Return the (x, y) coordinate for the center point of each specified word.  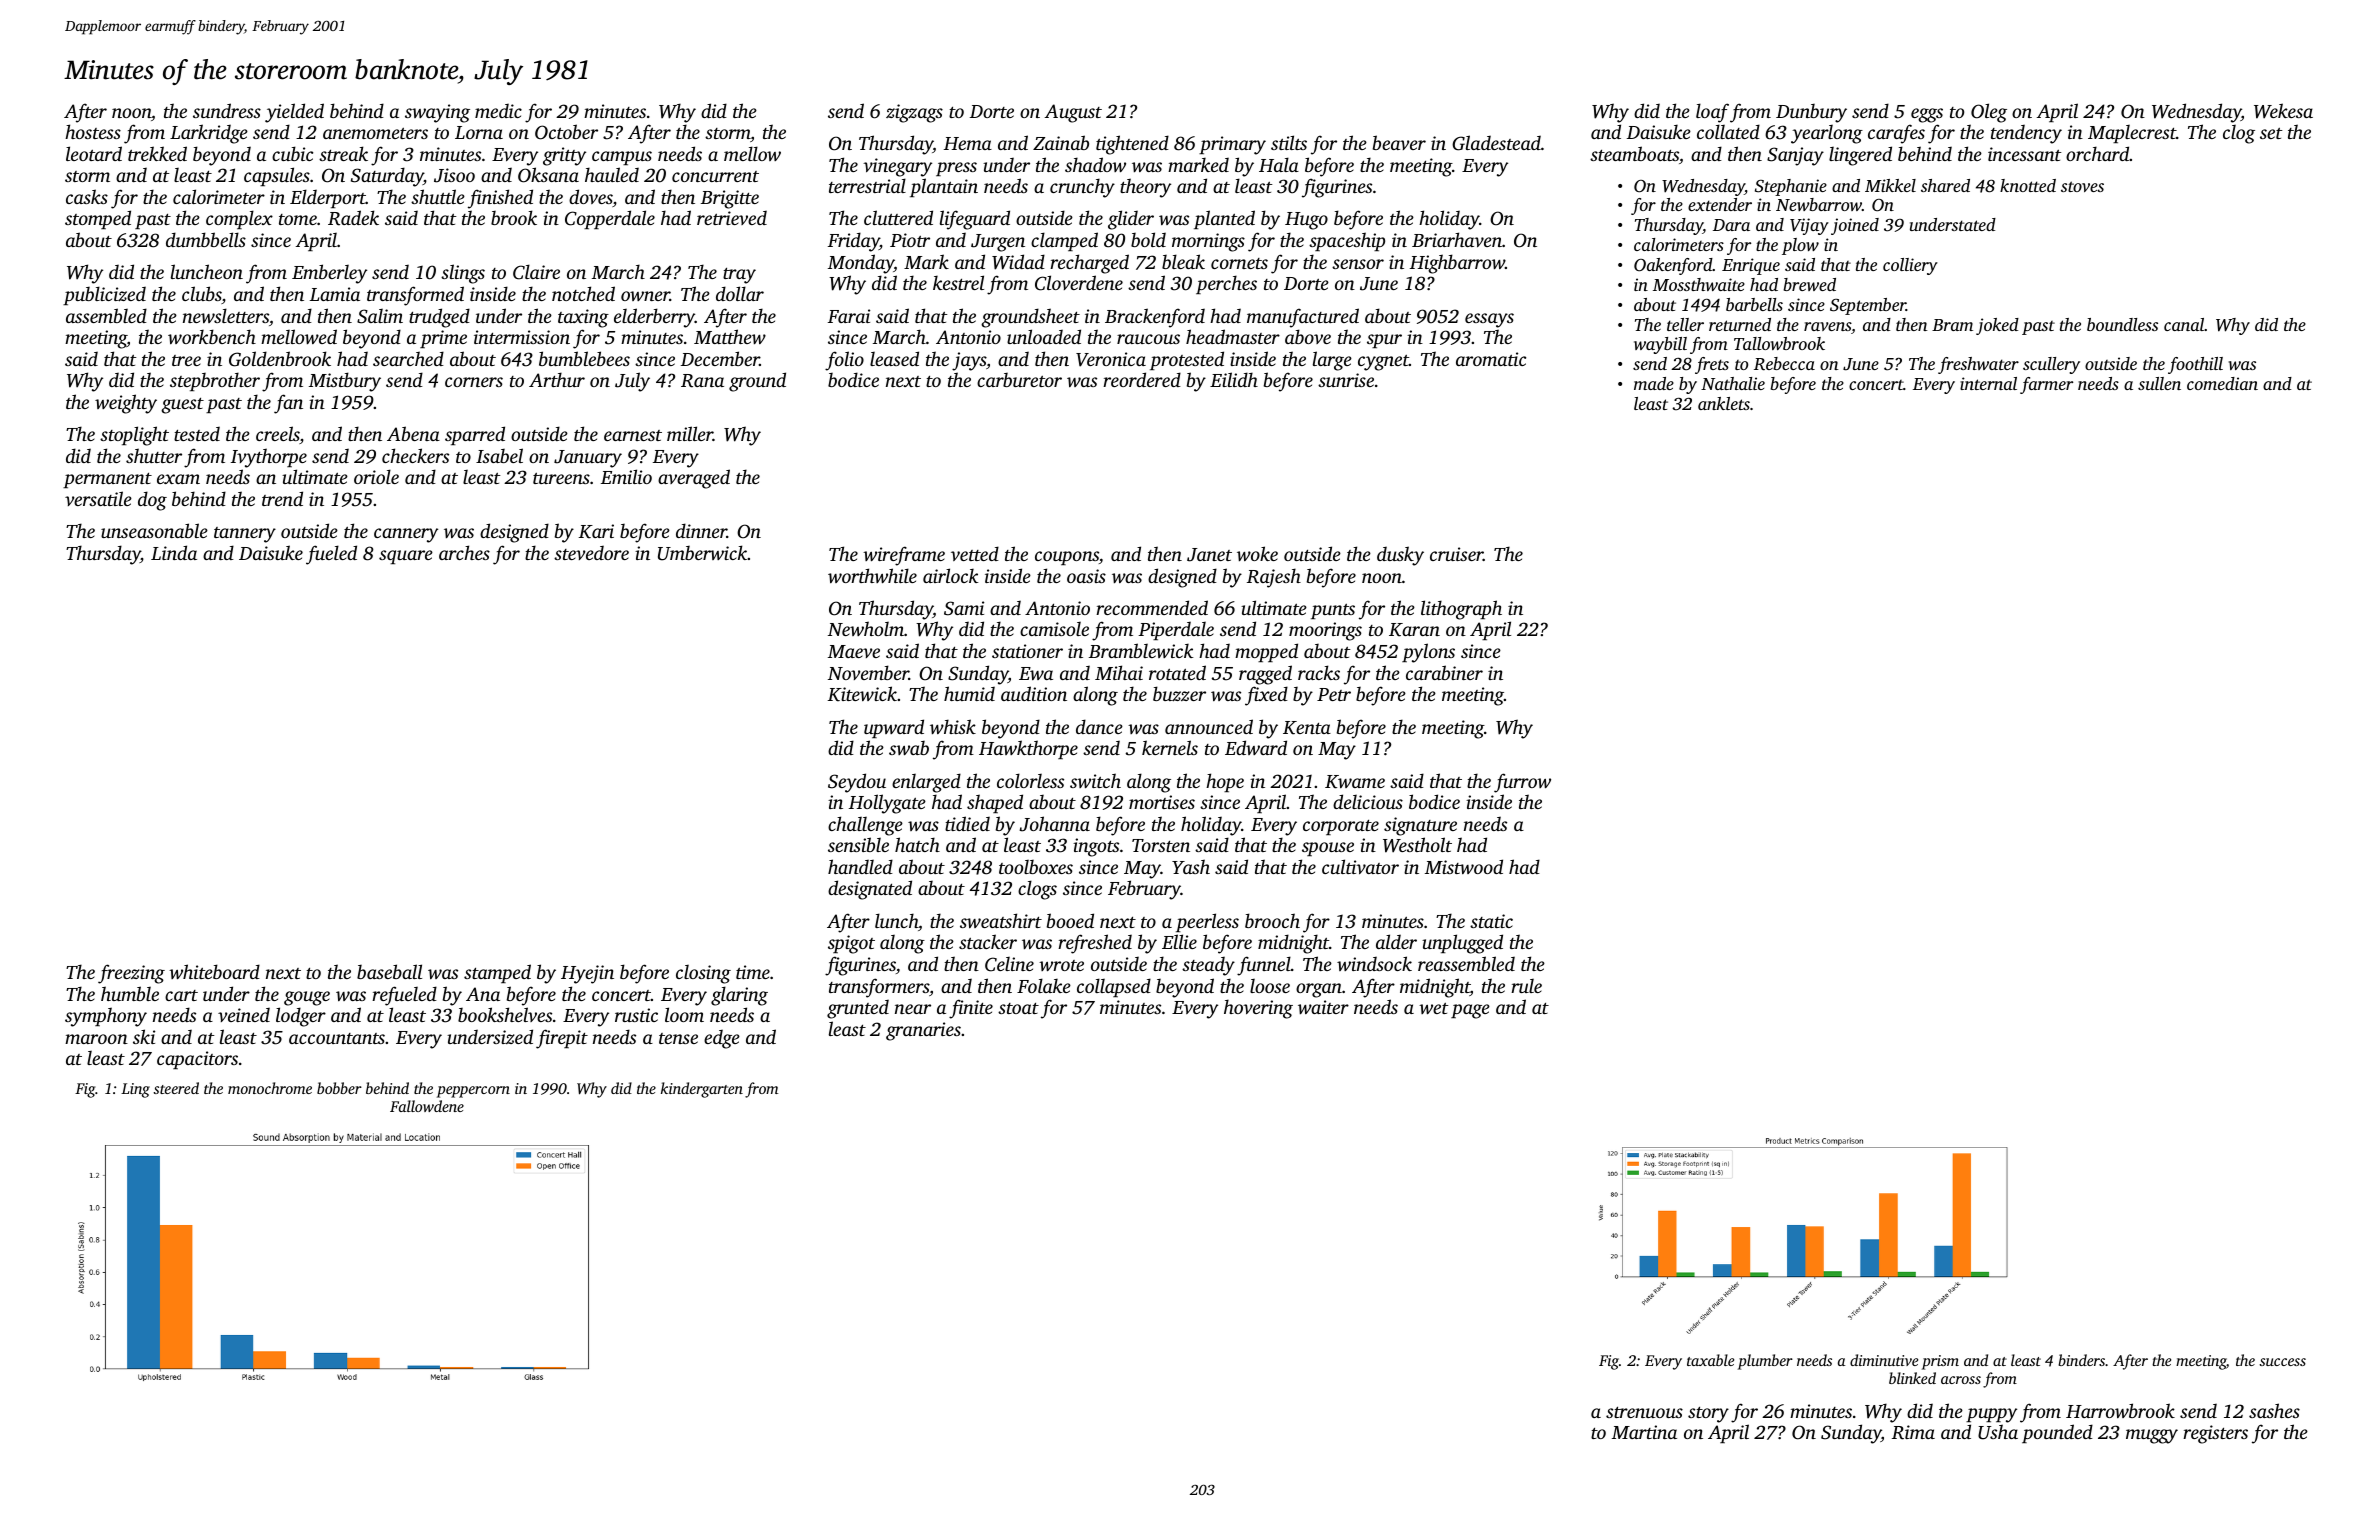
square (406, 557)
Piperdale (1176, 631)
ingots (1096, 847)
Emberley (329, 274)
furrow (1522, 783)
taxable (1710, 1360)
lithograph (1461, 610)
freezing (131, 974)
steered (176, 1088)
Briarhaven (1457, 239)
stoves (2082, 186)
